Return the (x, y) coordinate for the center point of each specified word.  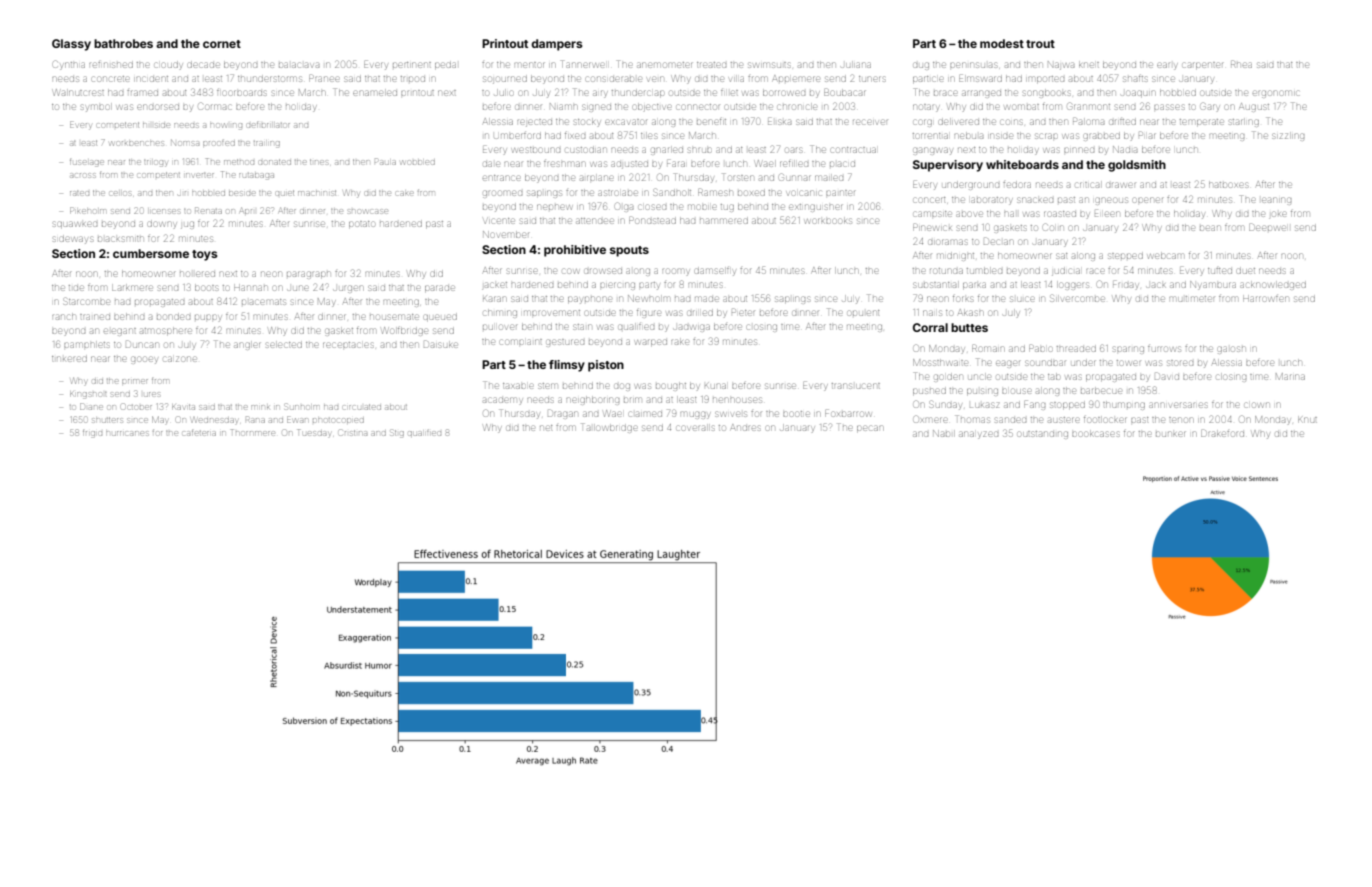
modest (1002, 43)
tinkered (69, 359)
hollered (197, 274)
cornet (222, 44)
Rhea (1241, 64)
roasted (1060, 214)
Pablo (1040, 348)
